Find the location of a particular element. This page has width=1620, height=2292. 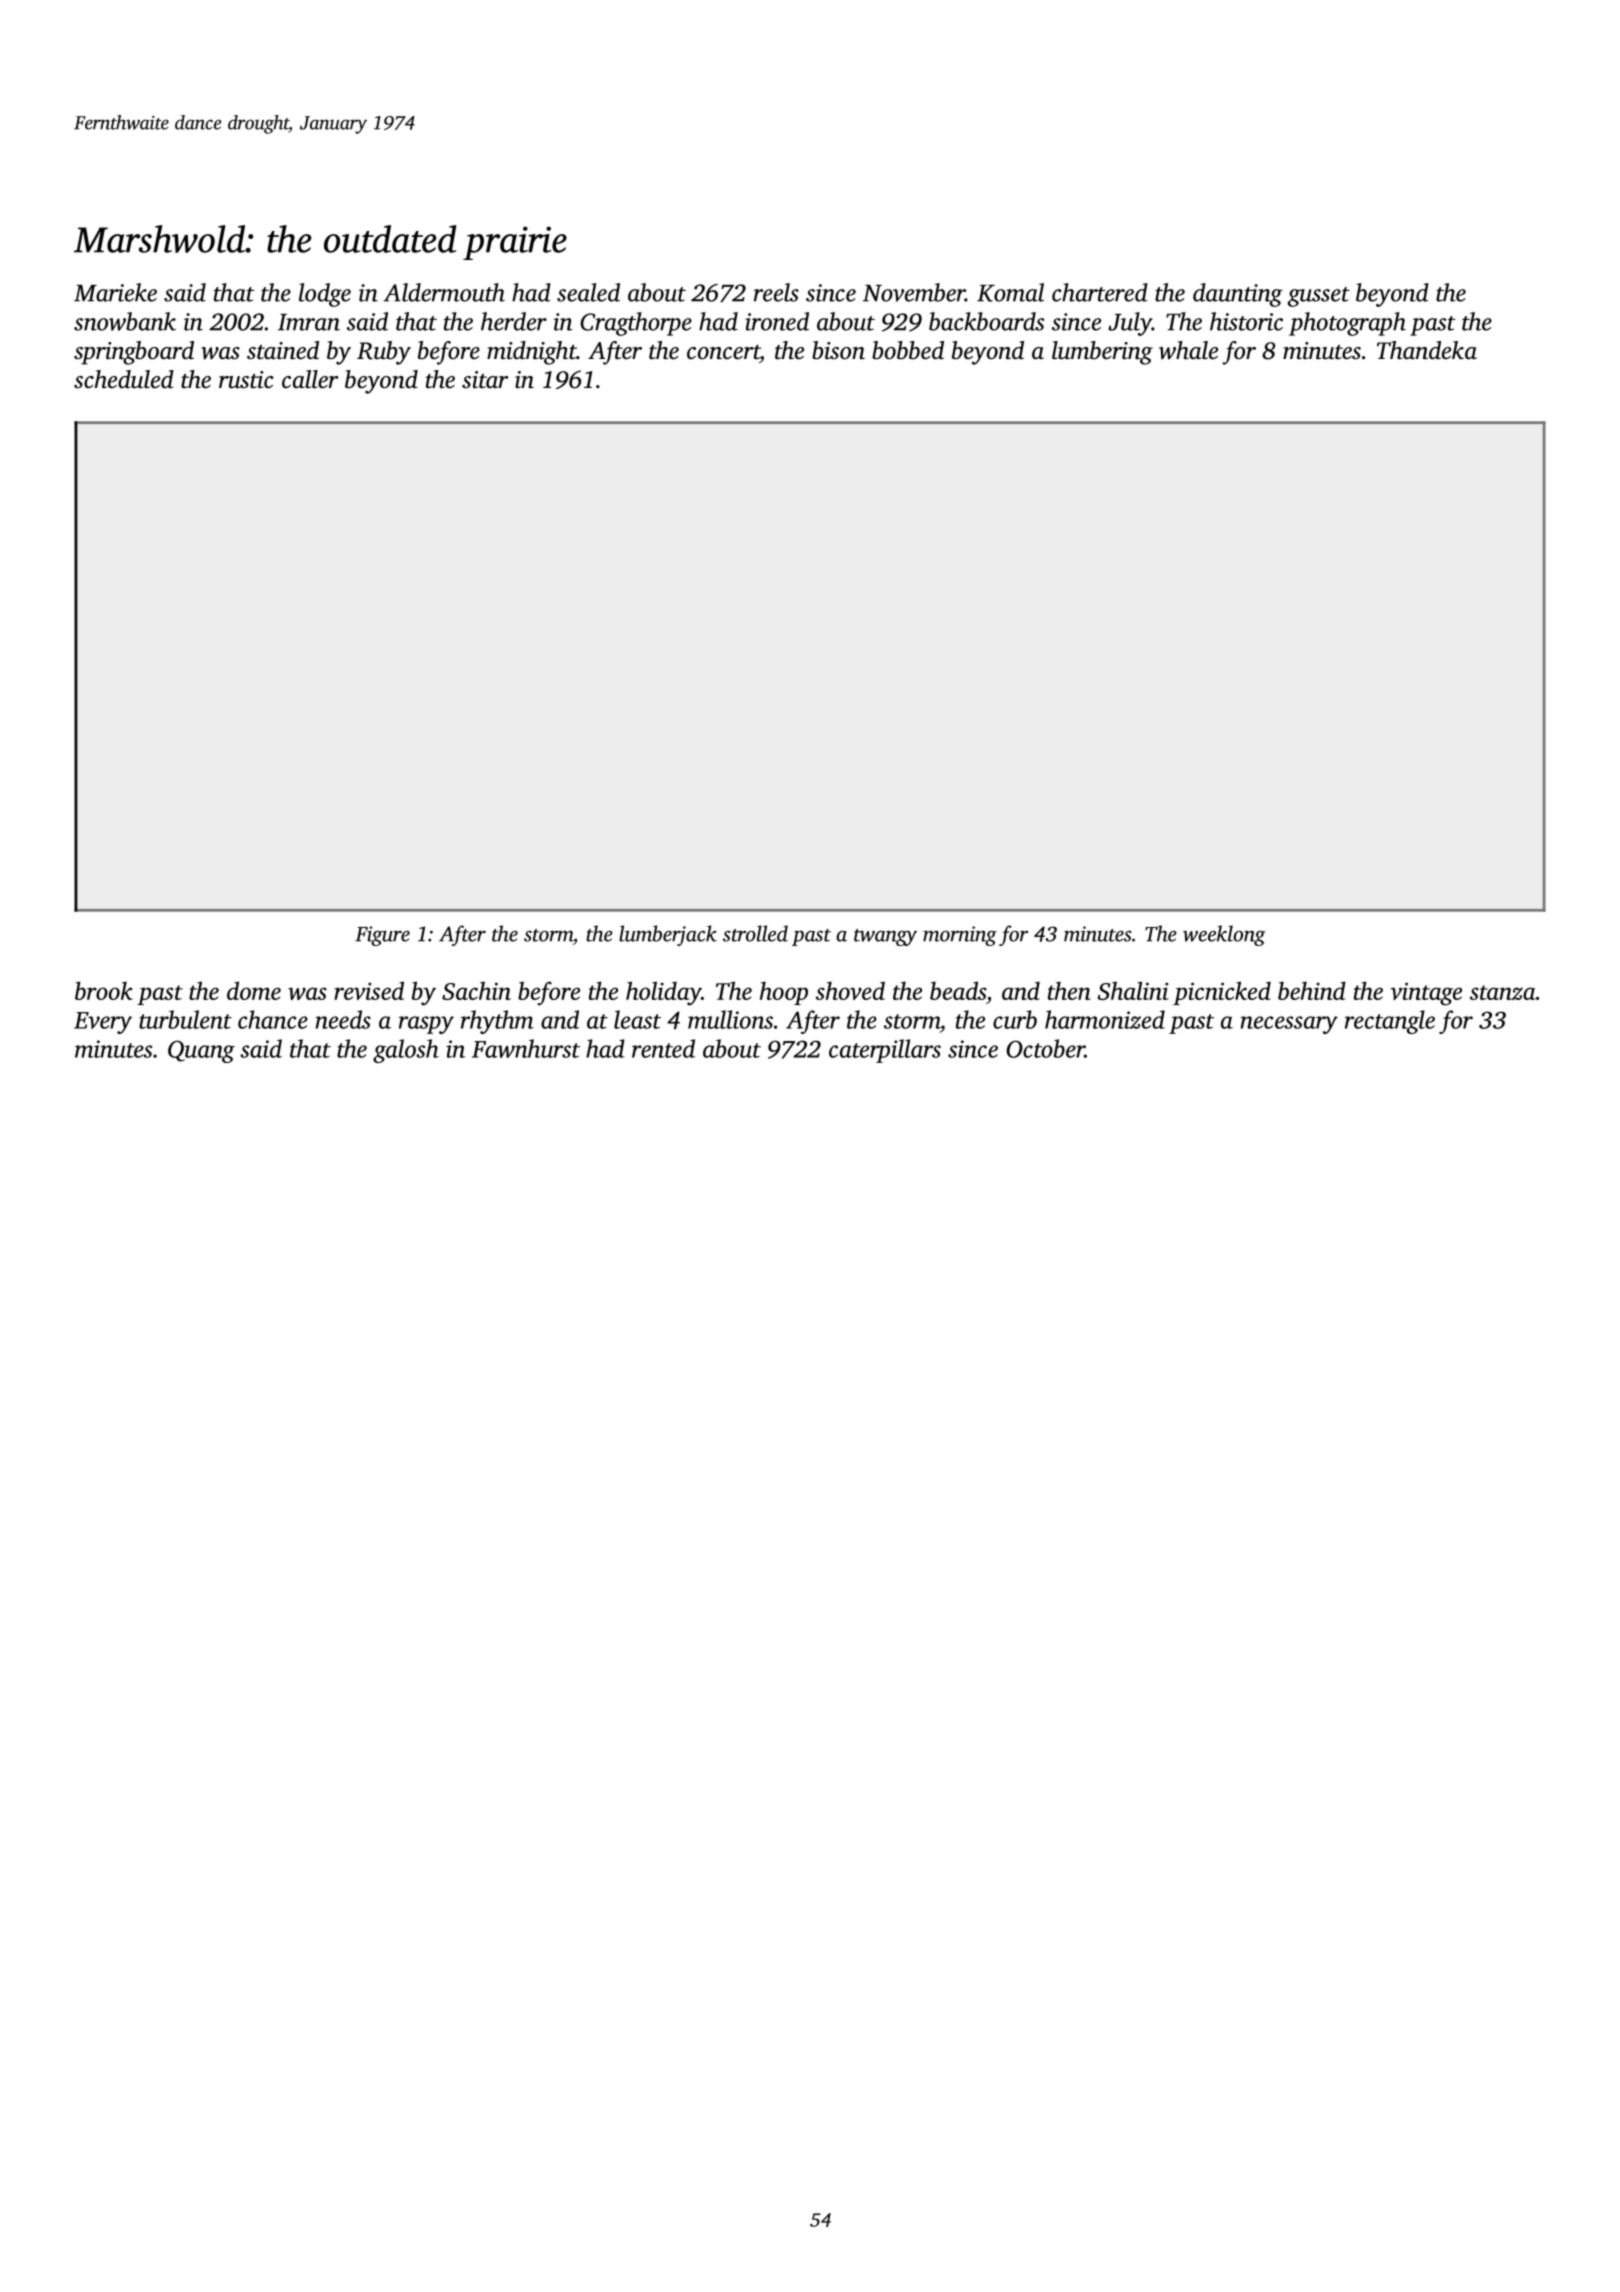

morning is located at coordinates (960, 936).
